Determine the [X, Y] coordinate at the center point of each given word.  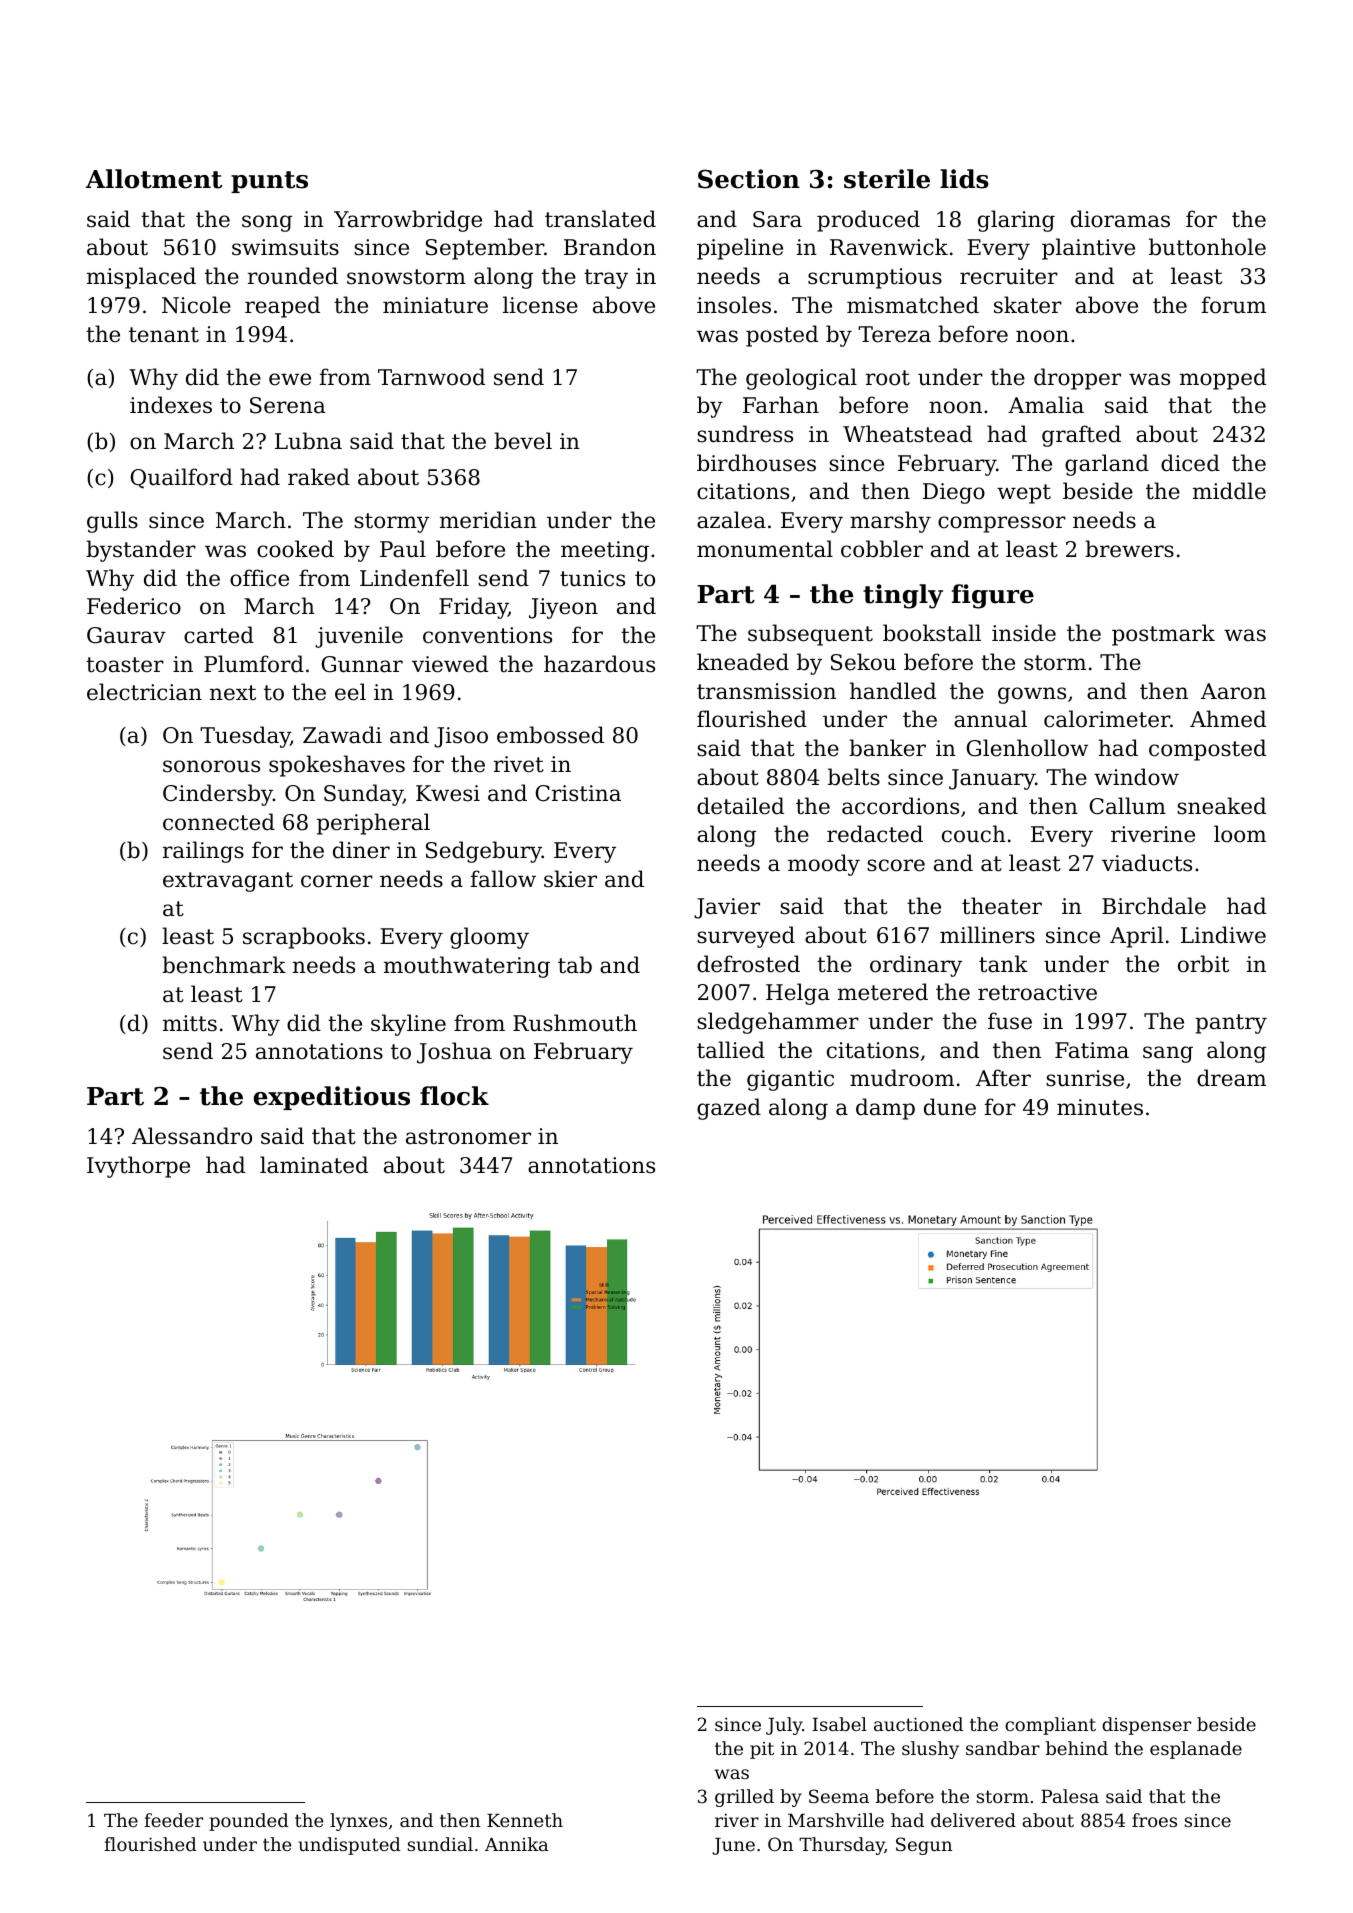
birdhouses [756, 463]
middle [1229, 491]
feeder [173, 1820]
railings [203, 852]
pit [762, 1750]
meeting [605, 551]
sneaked [1221, 806]
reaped [282, 307]
